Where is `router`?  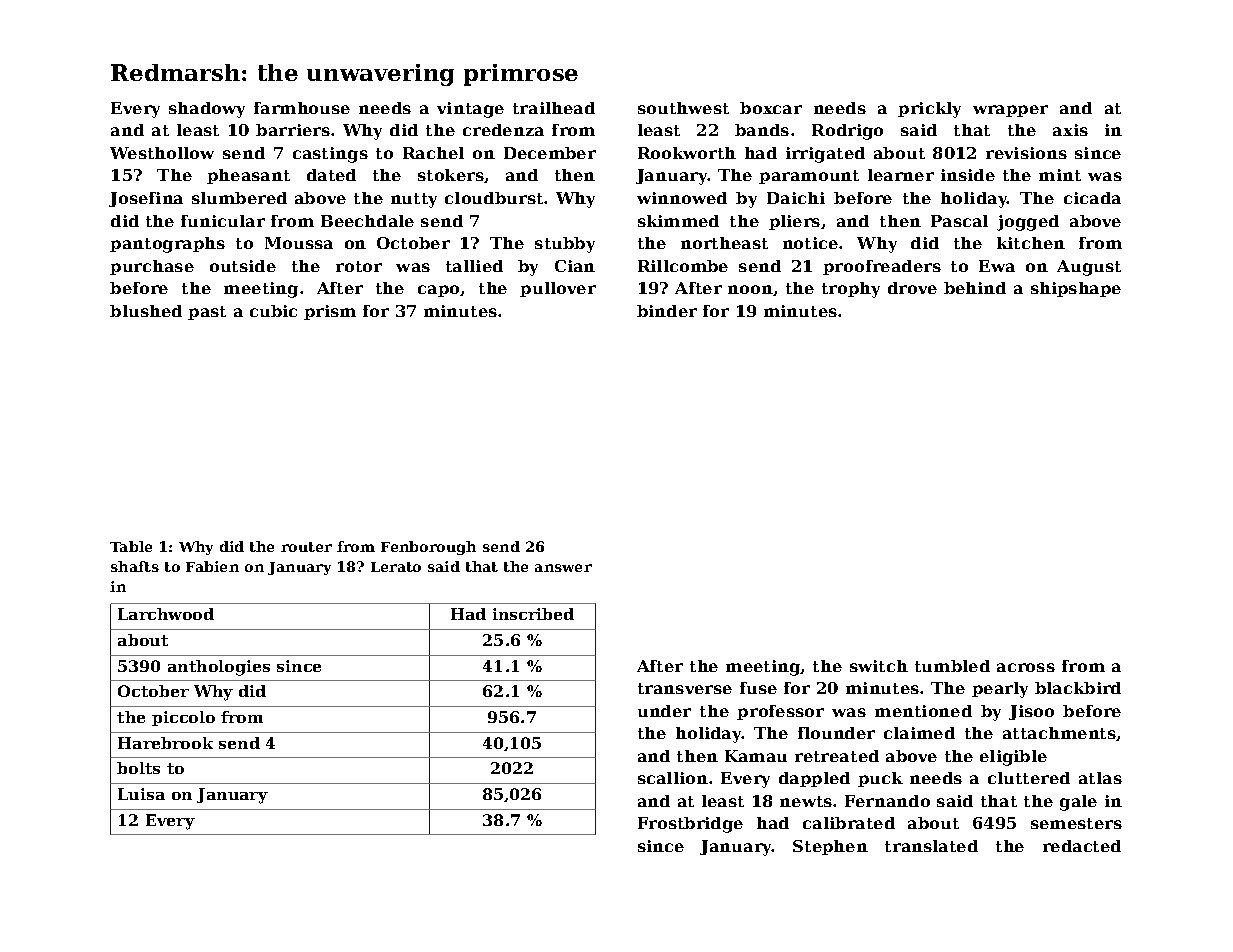
router is located at coordinates (306, 547).
